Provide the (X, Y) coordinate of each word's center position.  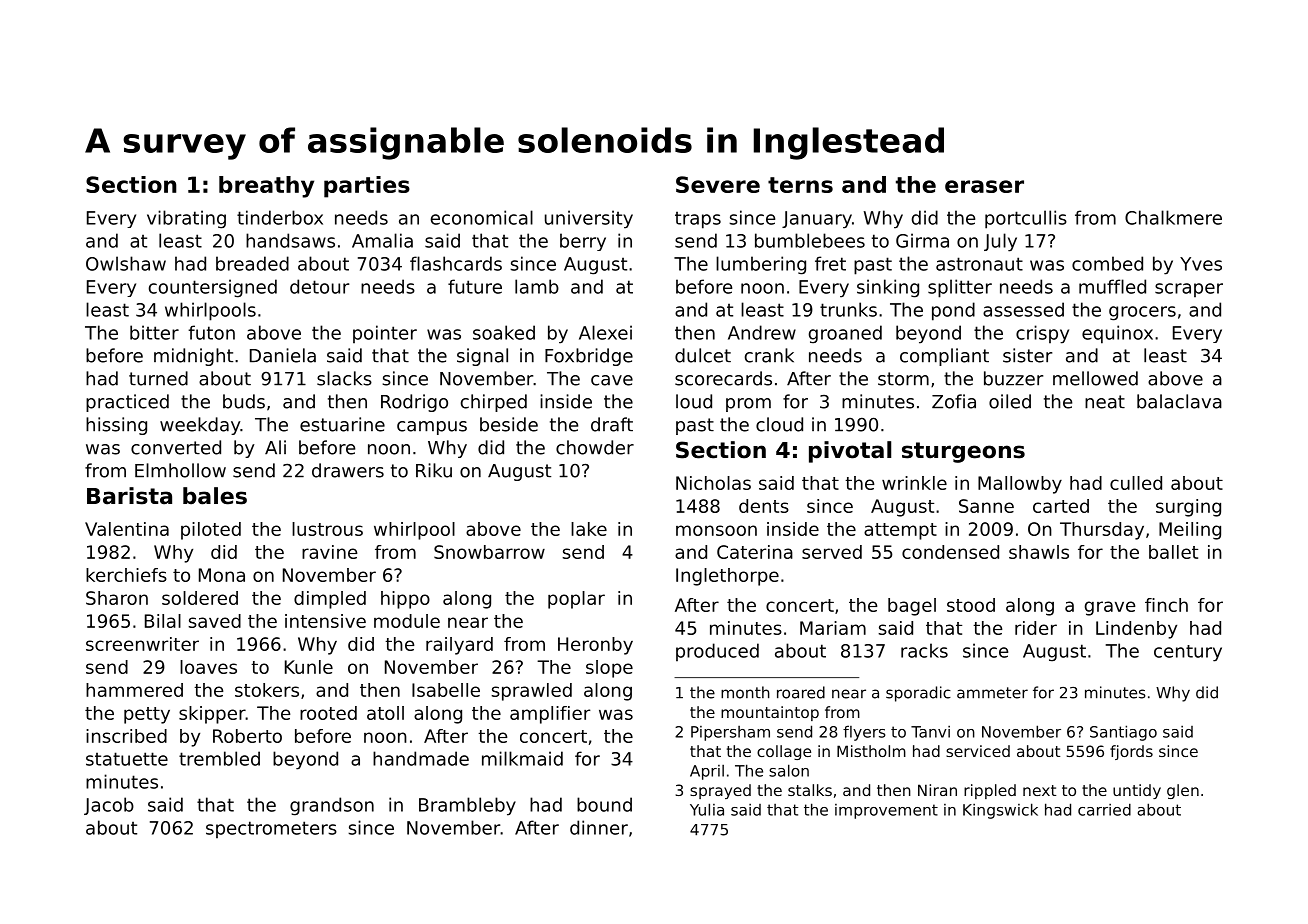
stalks (810, 790)
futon (211, 332)
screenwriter (142, 644)
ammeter (992, 693)
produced (717, 652)
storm (903, 379)
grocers (1142, 313)
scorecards (723, 378)
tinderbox (280, 217)
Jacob (109, 806)
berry (583, 242)
